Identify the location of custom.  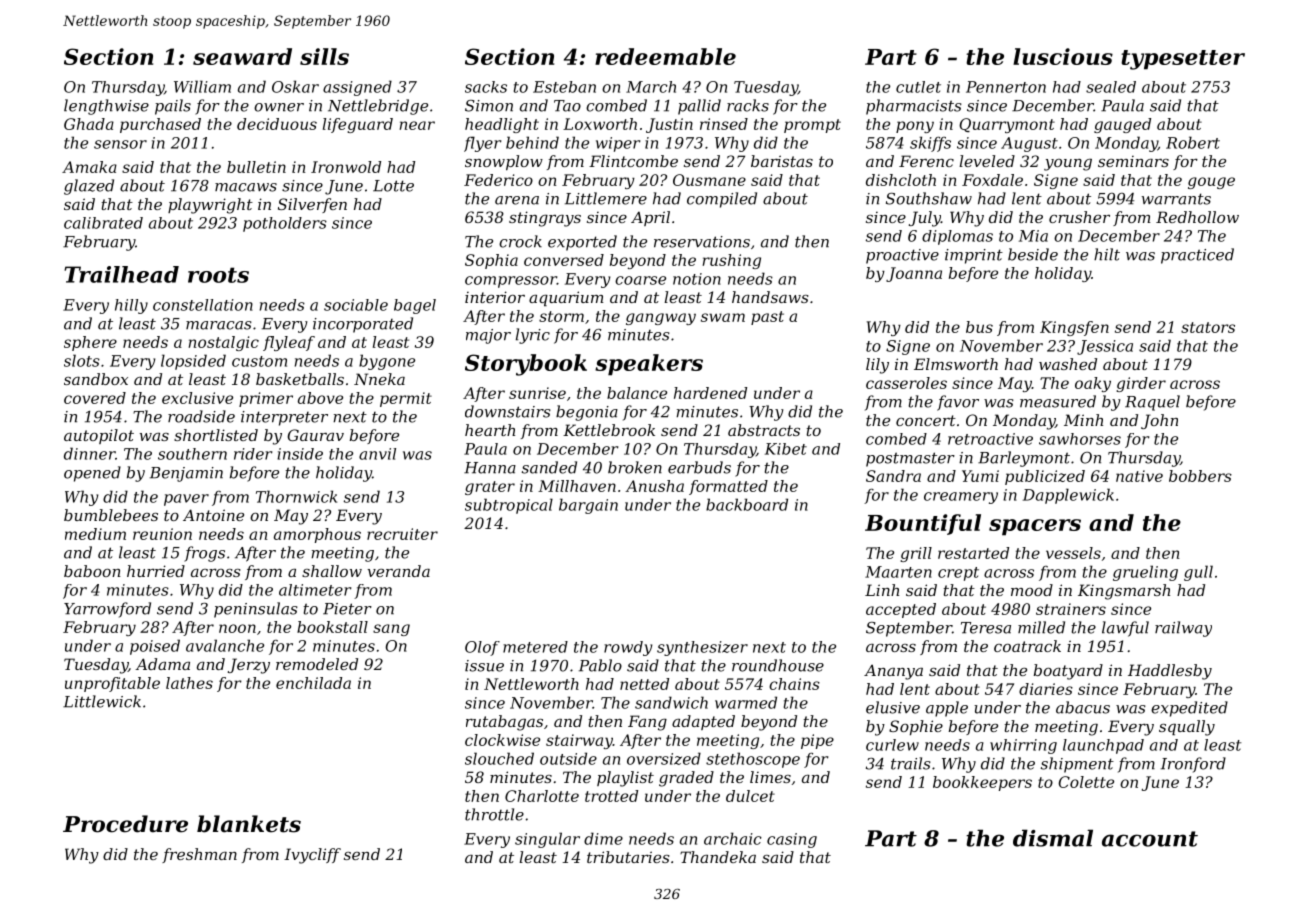
(259, 361).
